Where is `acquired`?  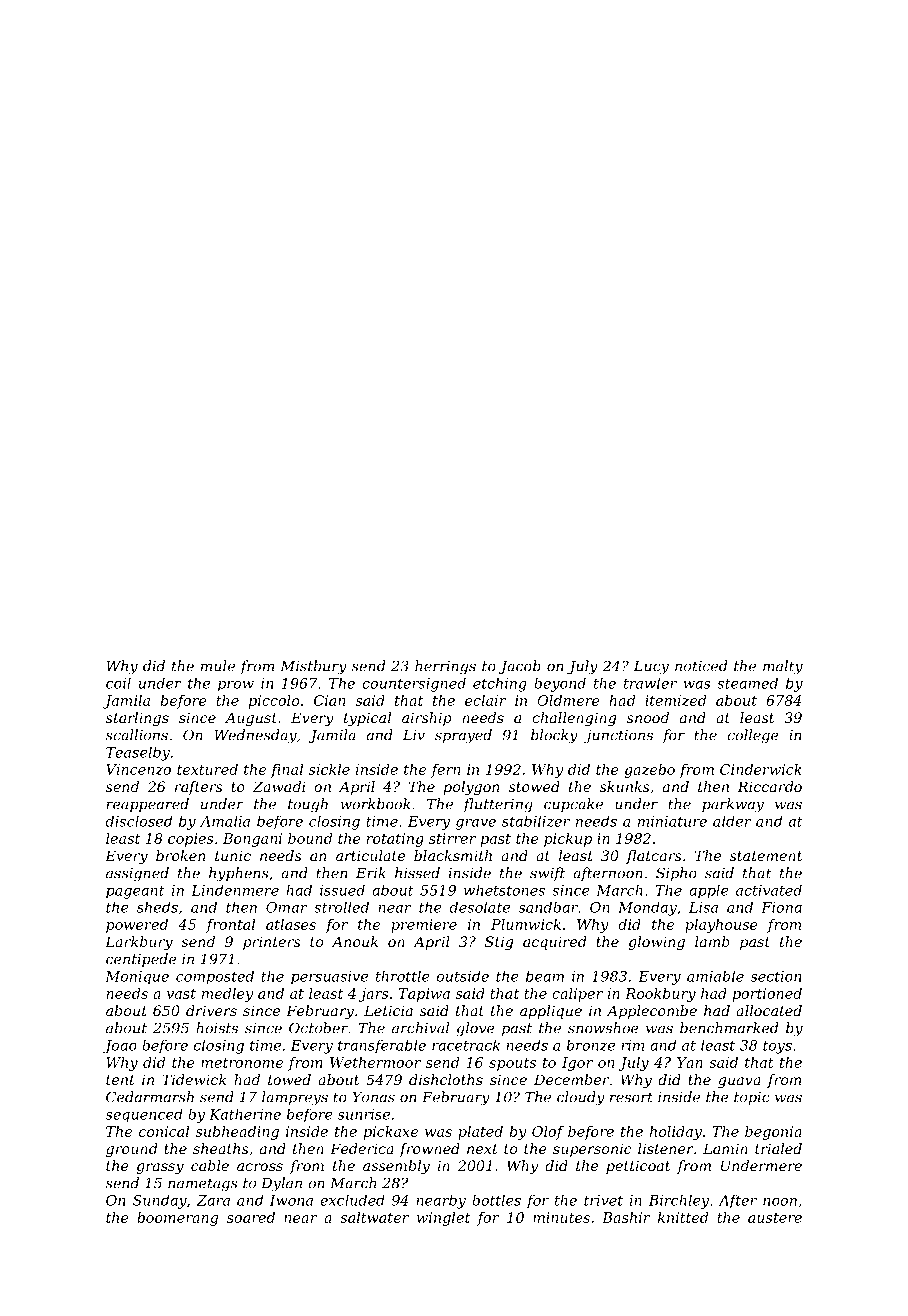 acquired is located at coordinates (554, 943).
